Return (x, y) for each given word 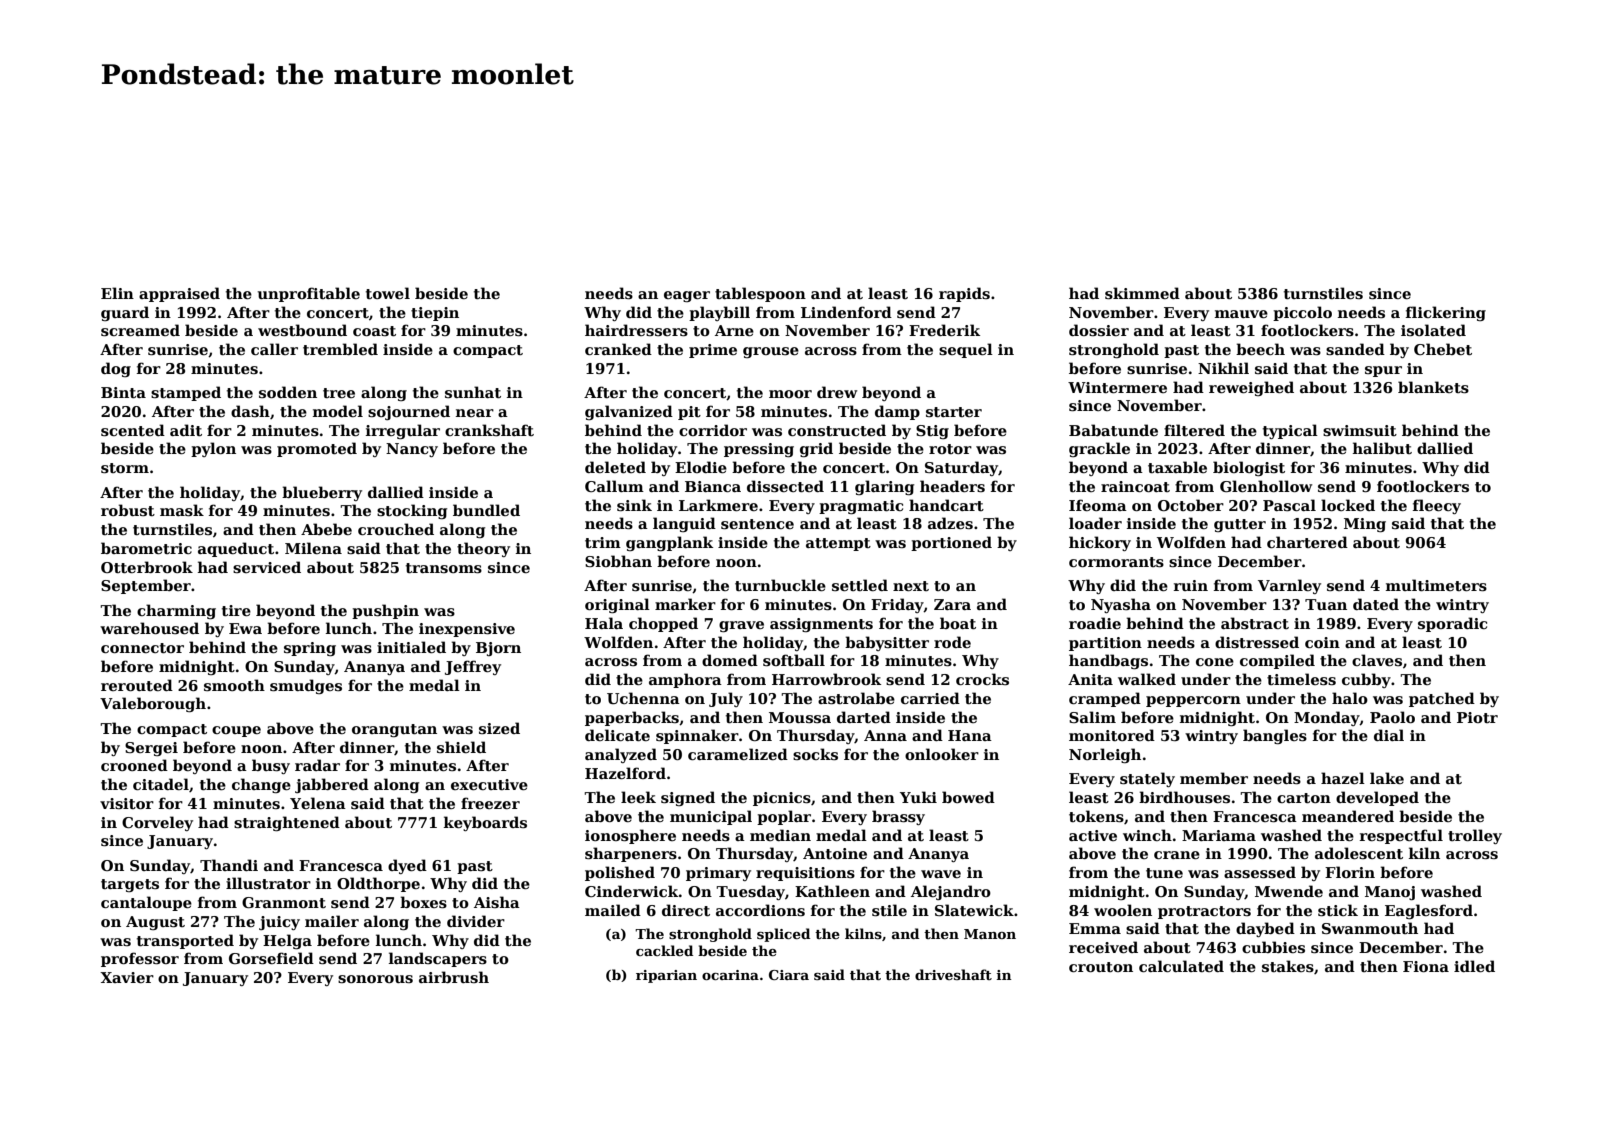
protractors (1204, 912)
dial (1389, 735)
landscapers (438, 959)
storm (125, 468)
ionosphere (630, 836)
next (911, 586)
